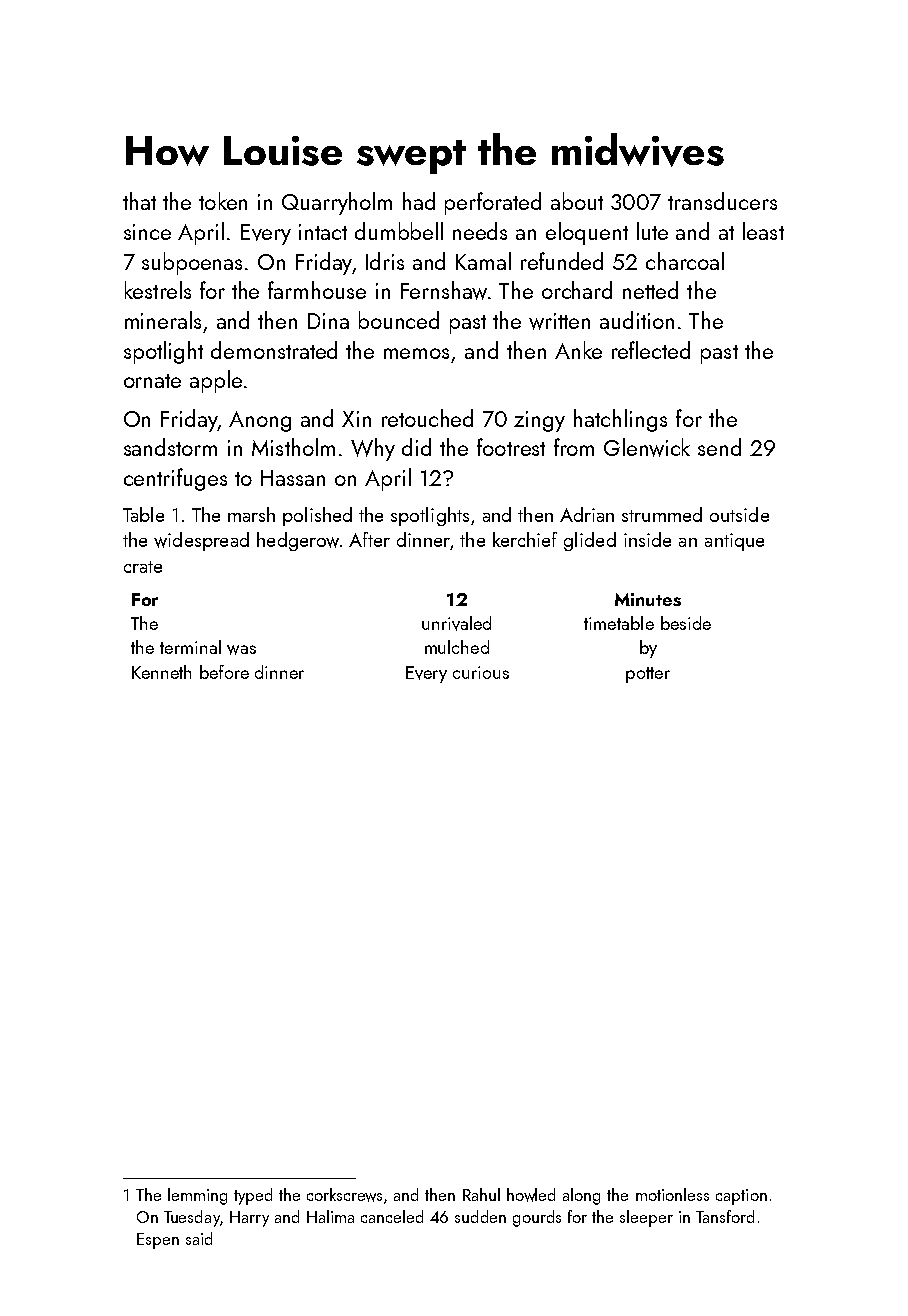 The height and width of the screenshot is (1316, 908). I want to click on reflected, so click(651, 350).
